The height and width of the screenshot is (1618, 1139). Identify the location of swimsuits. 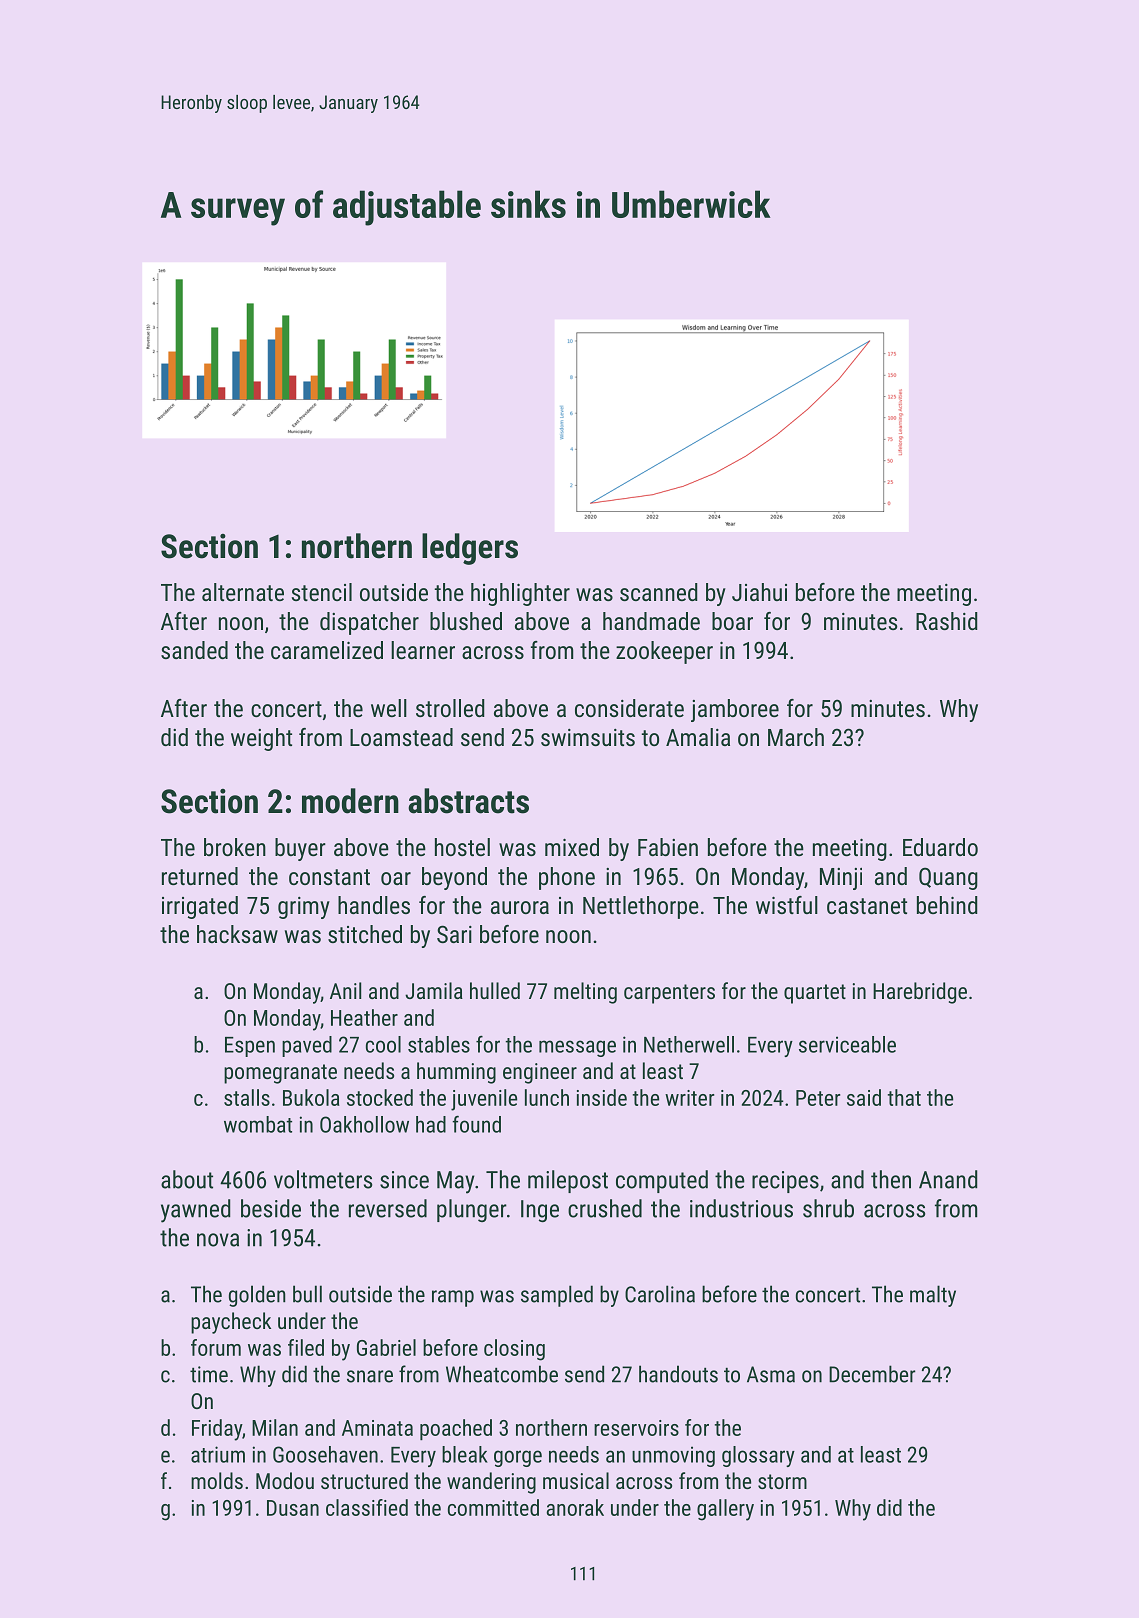
(588, 737).
